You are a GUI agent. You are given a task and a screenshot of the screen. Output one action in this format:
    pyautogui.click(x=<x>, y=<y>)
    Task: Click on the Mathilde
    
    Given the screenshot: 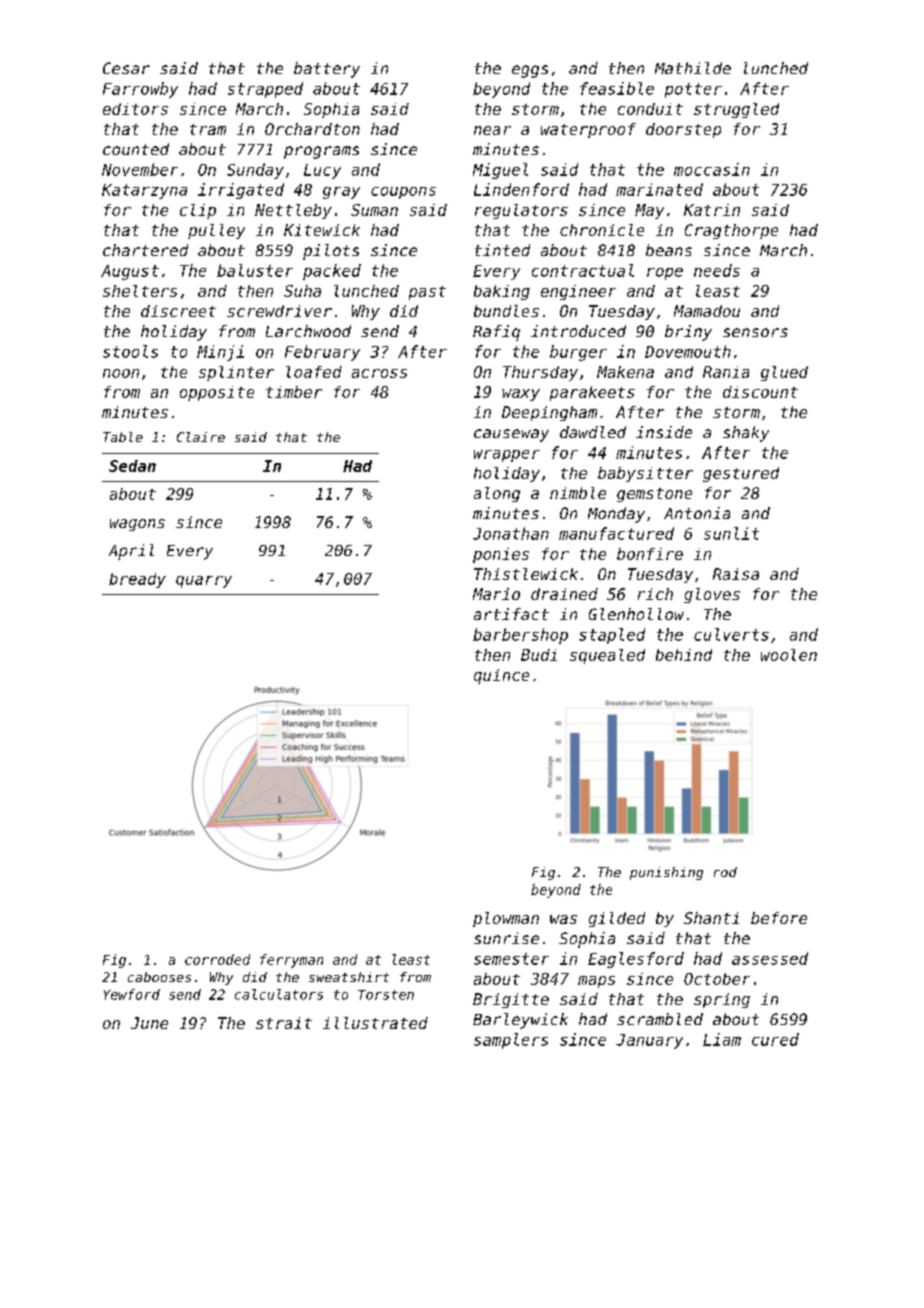 What is the action you would take?
    pyautogui.click(x=693, y=68)
